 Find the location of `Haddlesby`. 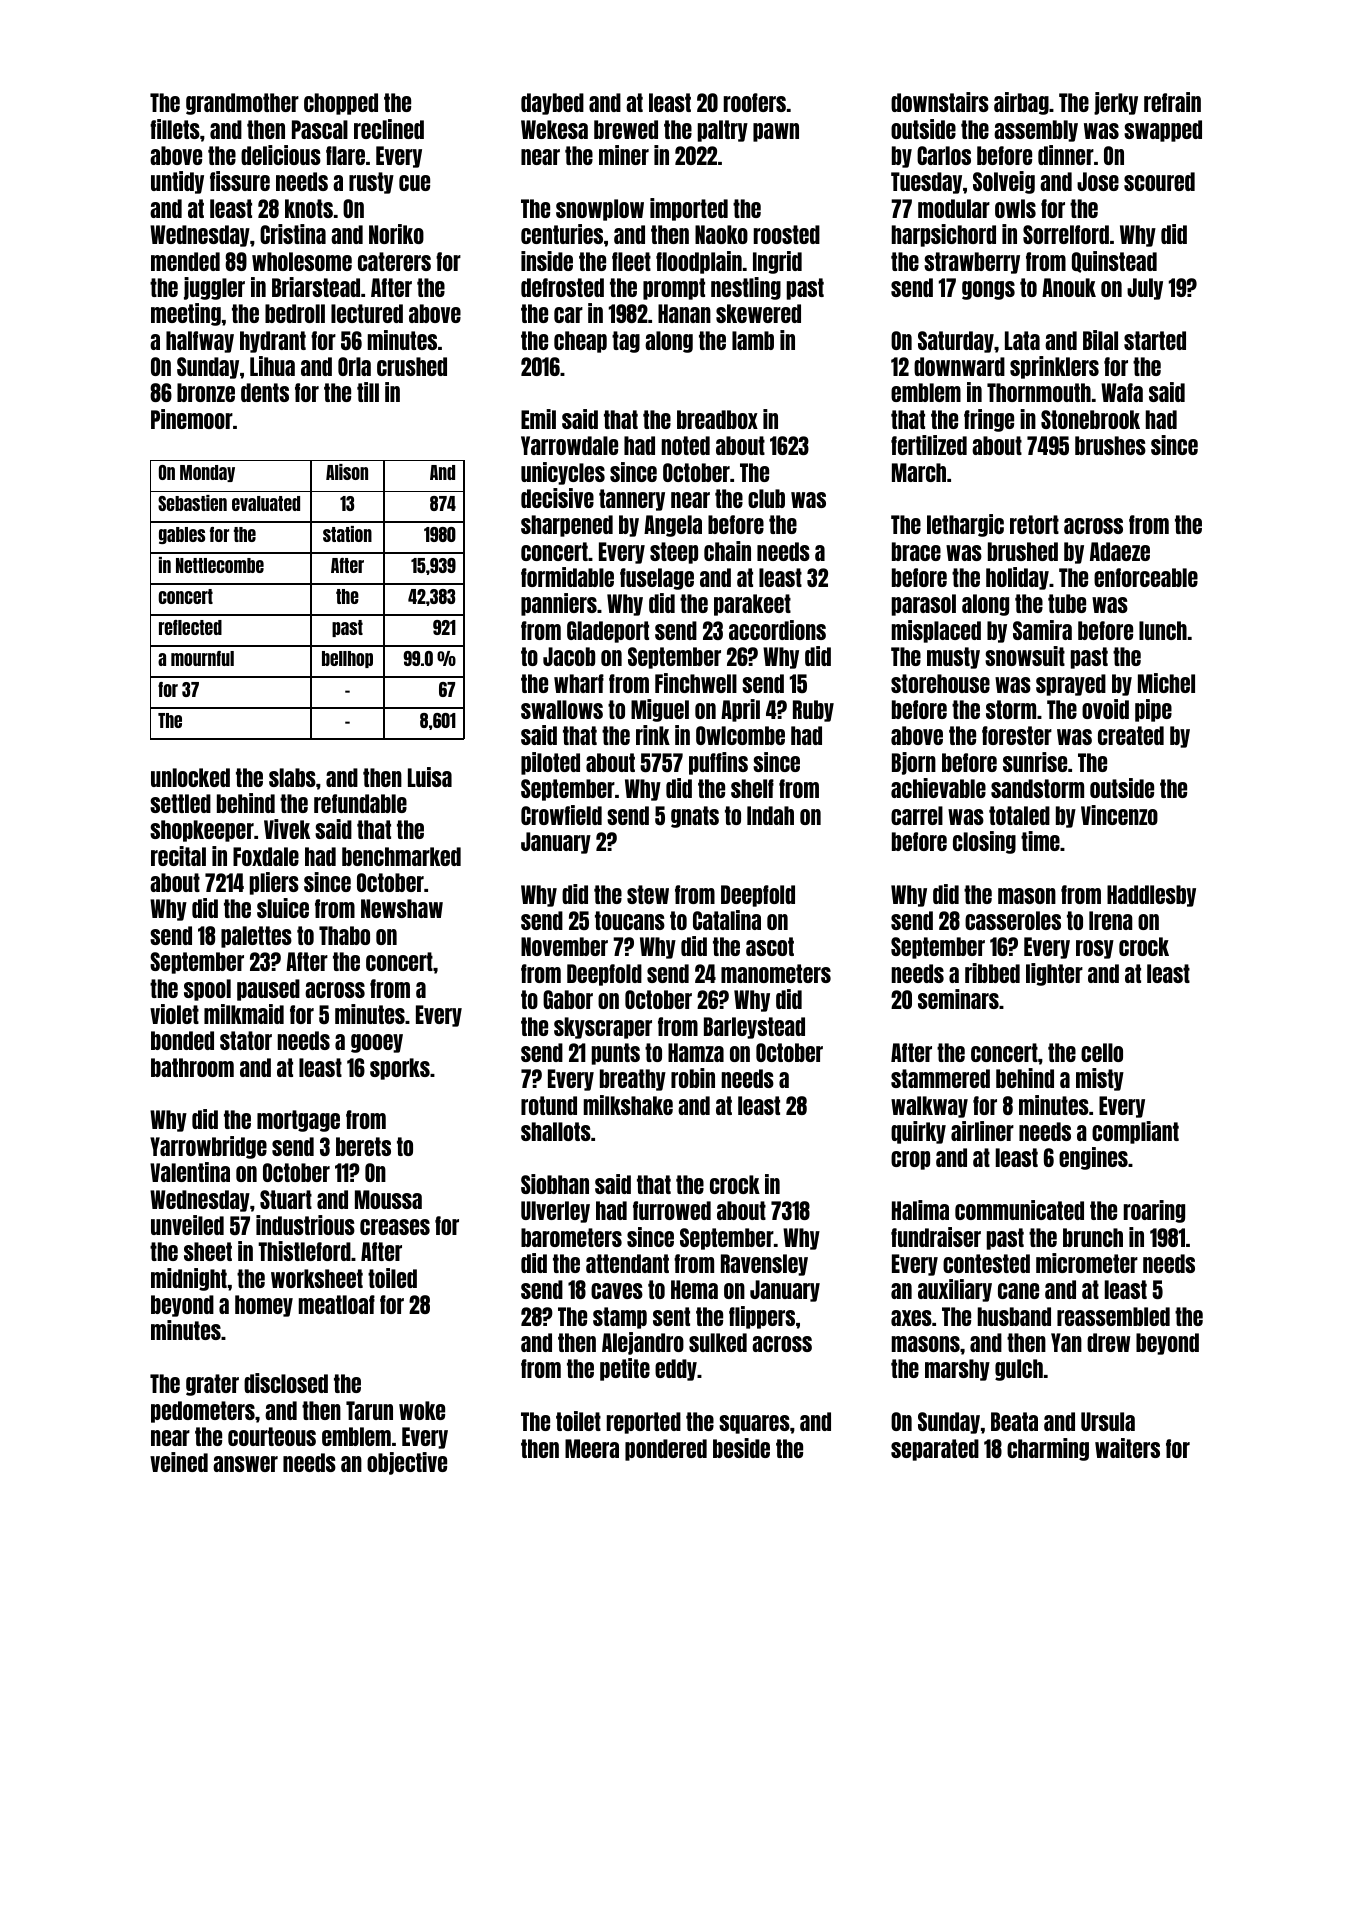

Haddlesby is located at coordinates (1151, 896).
